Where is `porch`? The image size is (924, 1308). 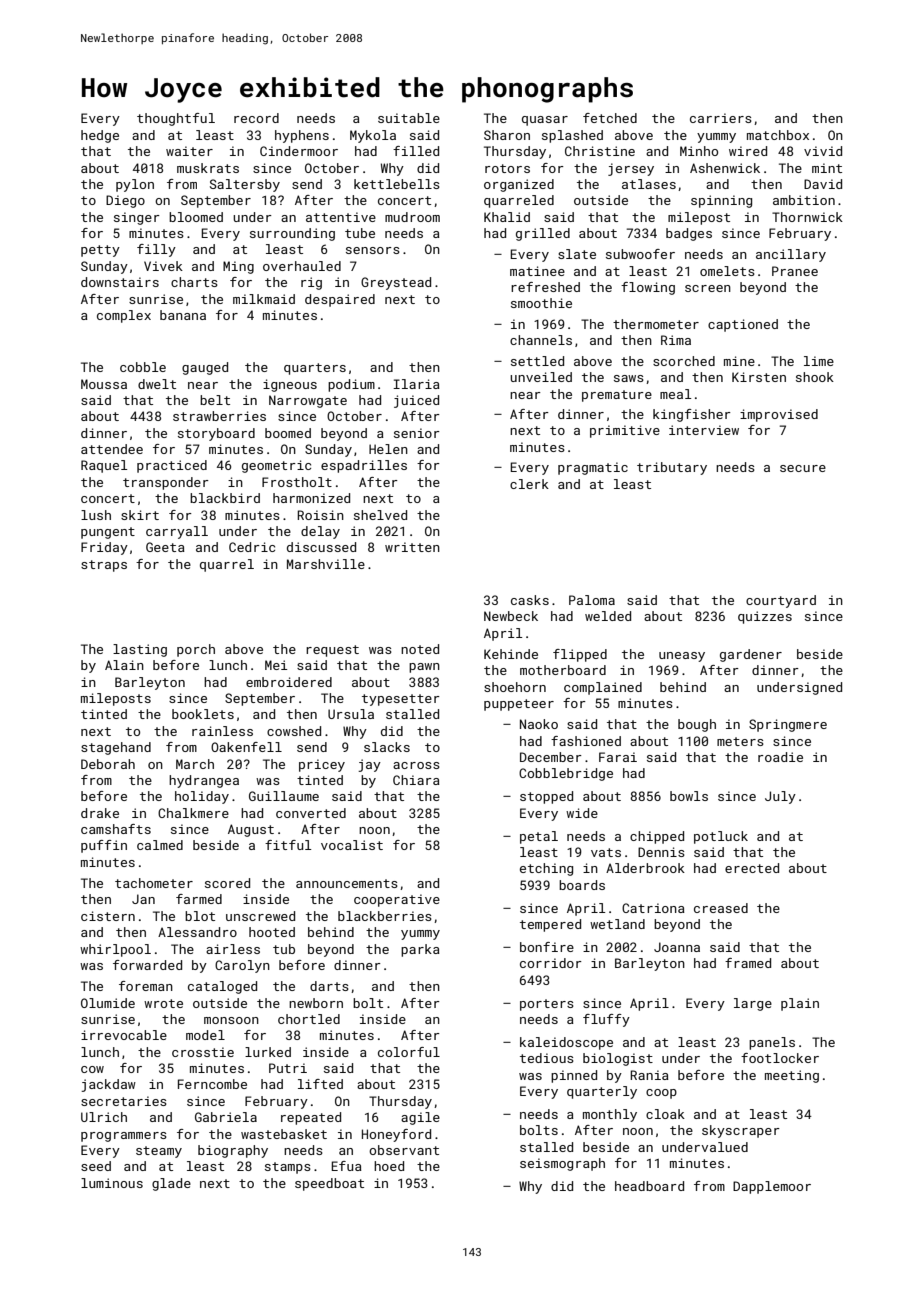 porch is located at coordinates (196, 650).
